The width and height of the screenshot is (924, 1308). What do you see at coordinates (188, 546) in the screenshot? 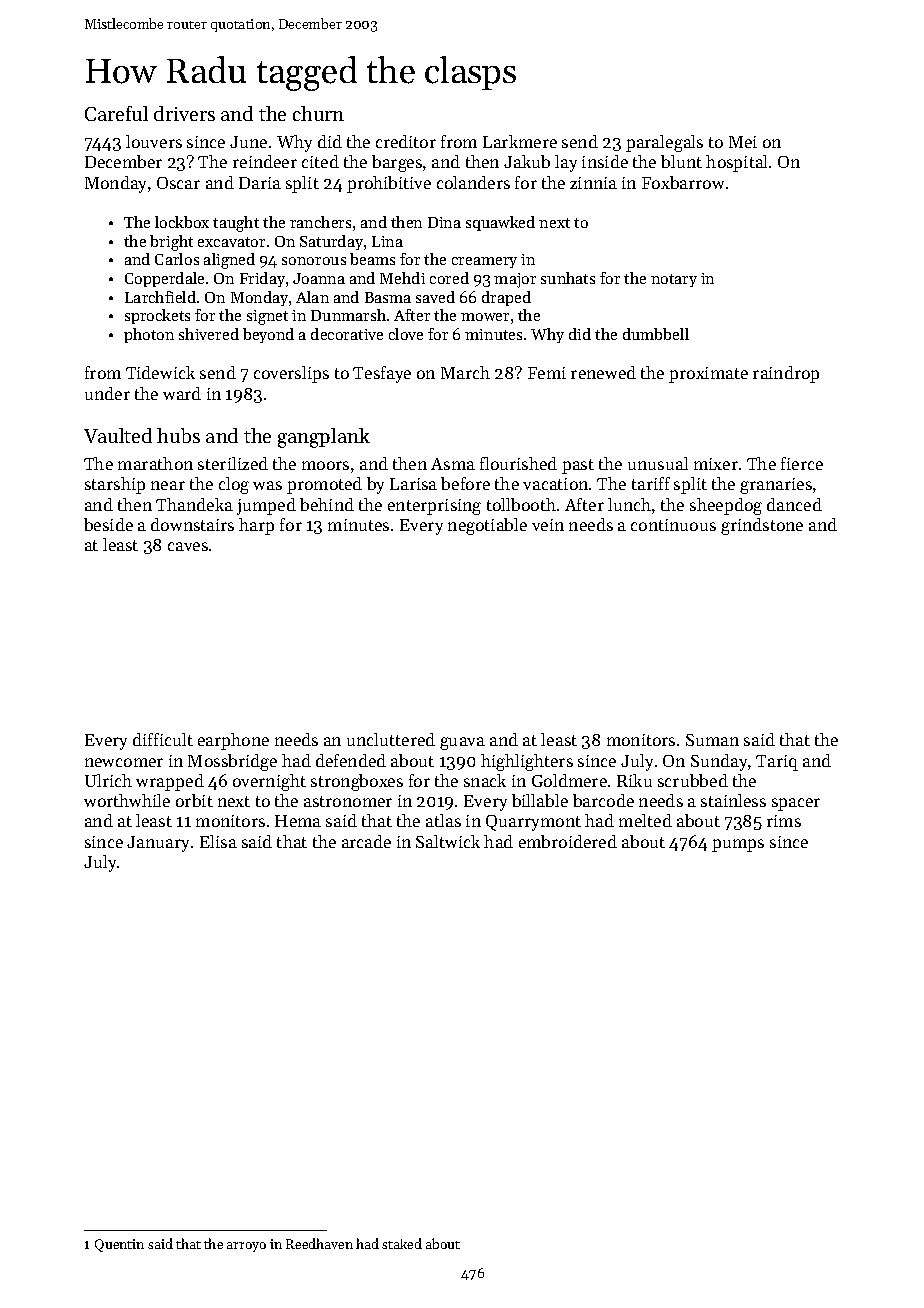
I see `caves` at bounding box center [188, 546].
